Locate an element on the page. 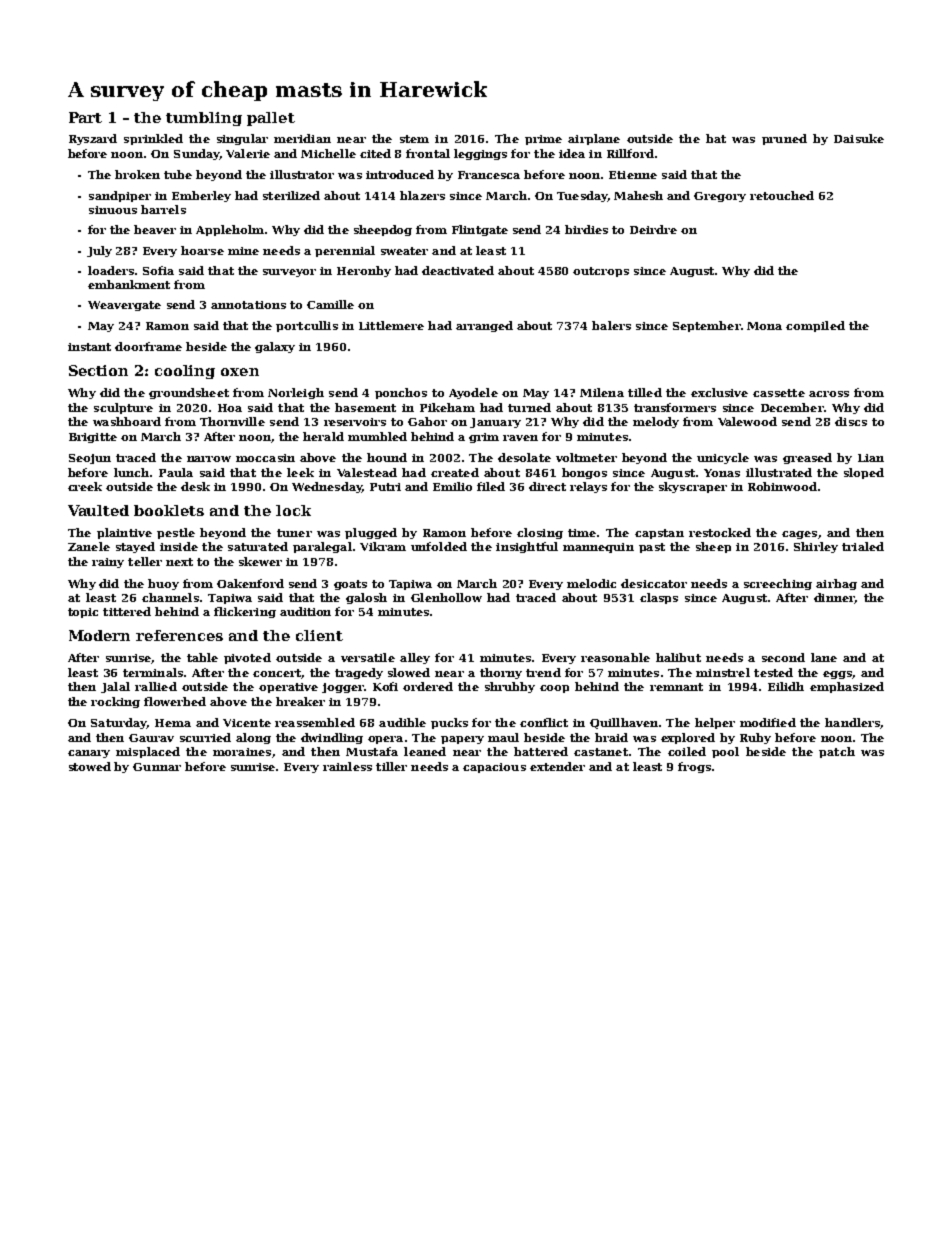 The image size is (952, 1233). prime is located at coordinates (543, 140).
